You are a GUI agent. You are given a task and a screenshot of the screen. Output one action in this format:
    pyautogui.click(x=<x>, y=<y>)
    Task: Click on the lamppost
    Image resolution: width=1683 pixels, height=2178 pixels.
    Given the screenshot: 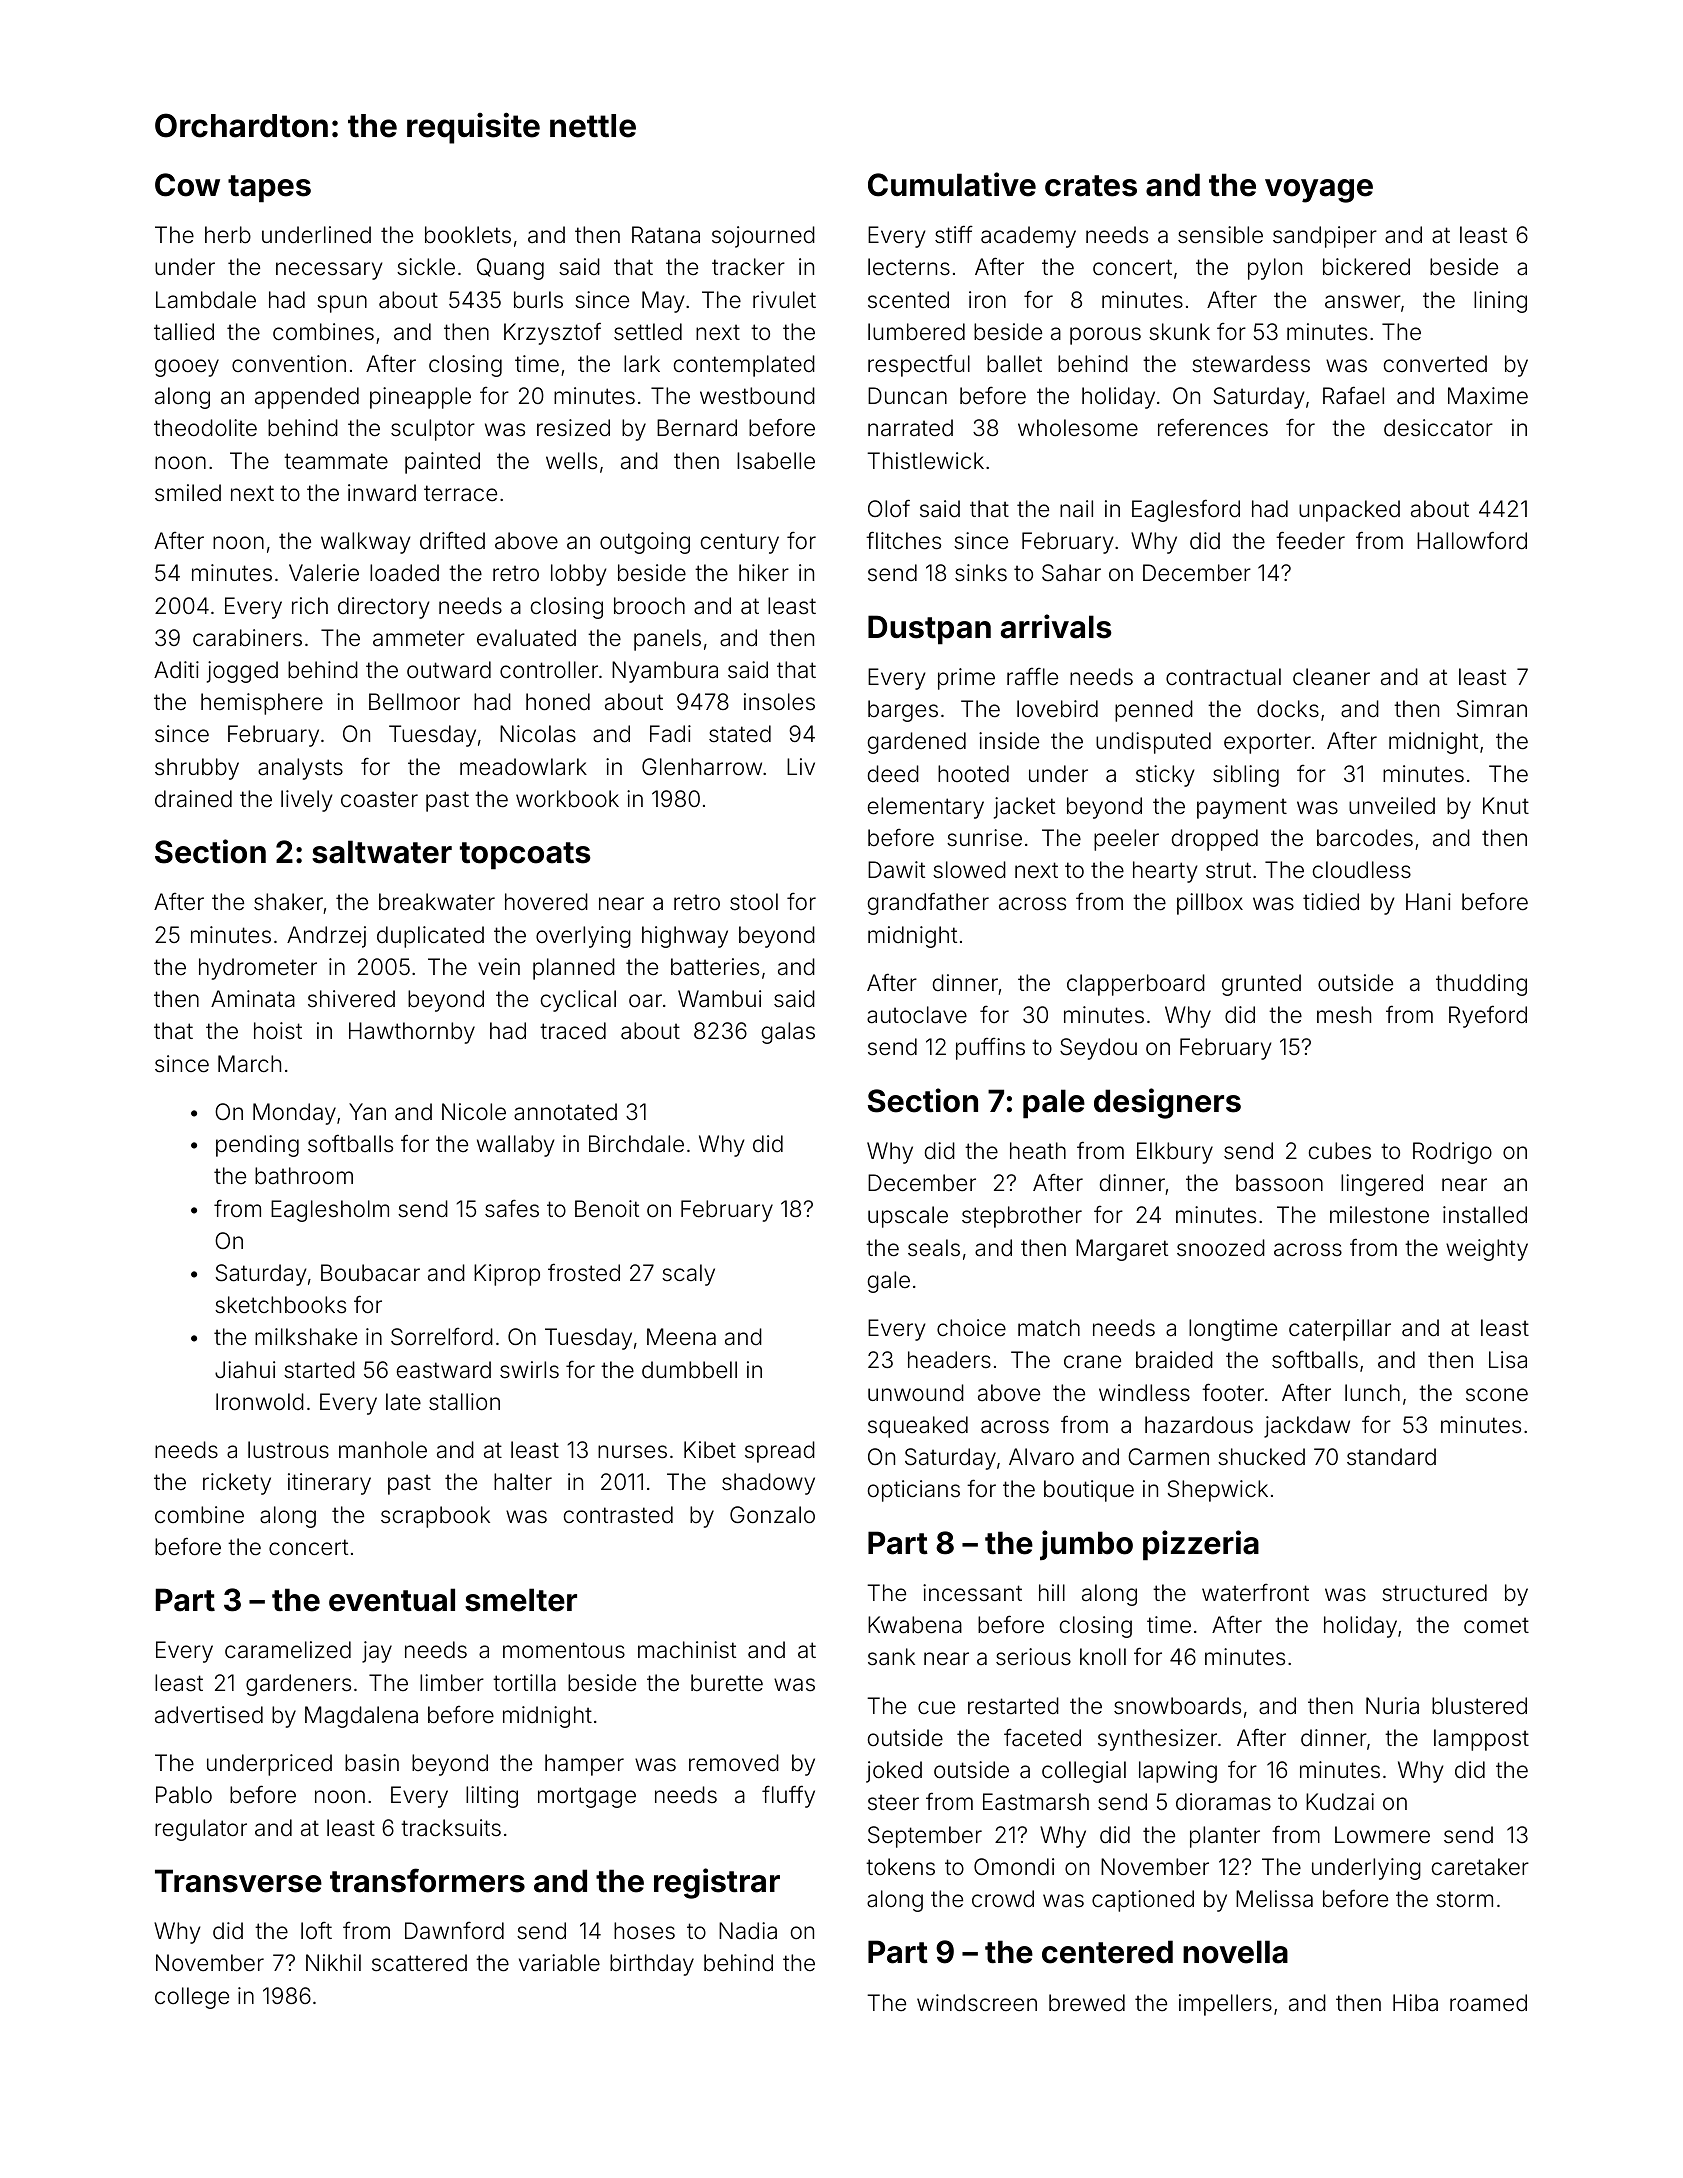 What is the action you would take?
    pyautogui.click(x=1481, y=1740)
